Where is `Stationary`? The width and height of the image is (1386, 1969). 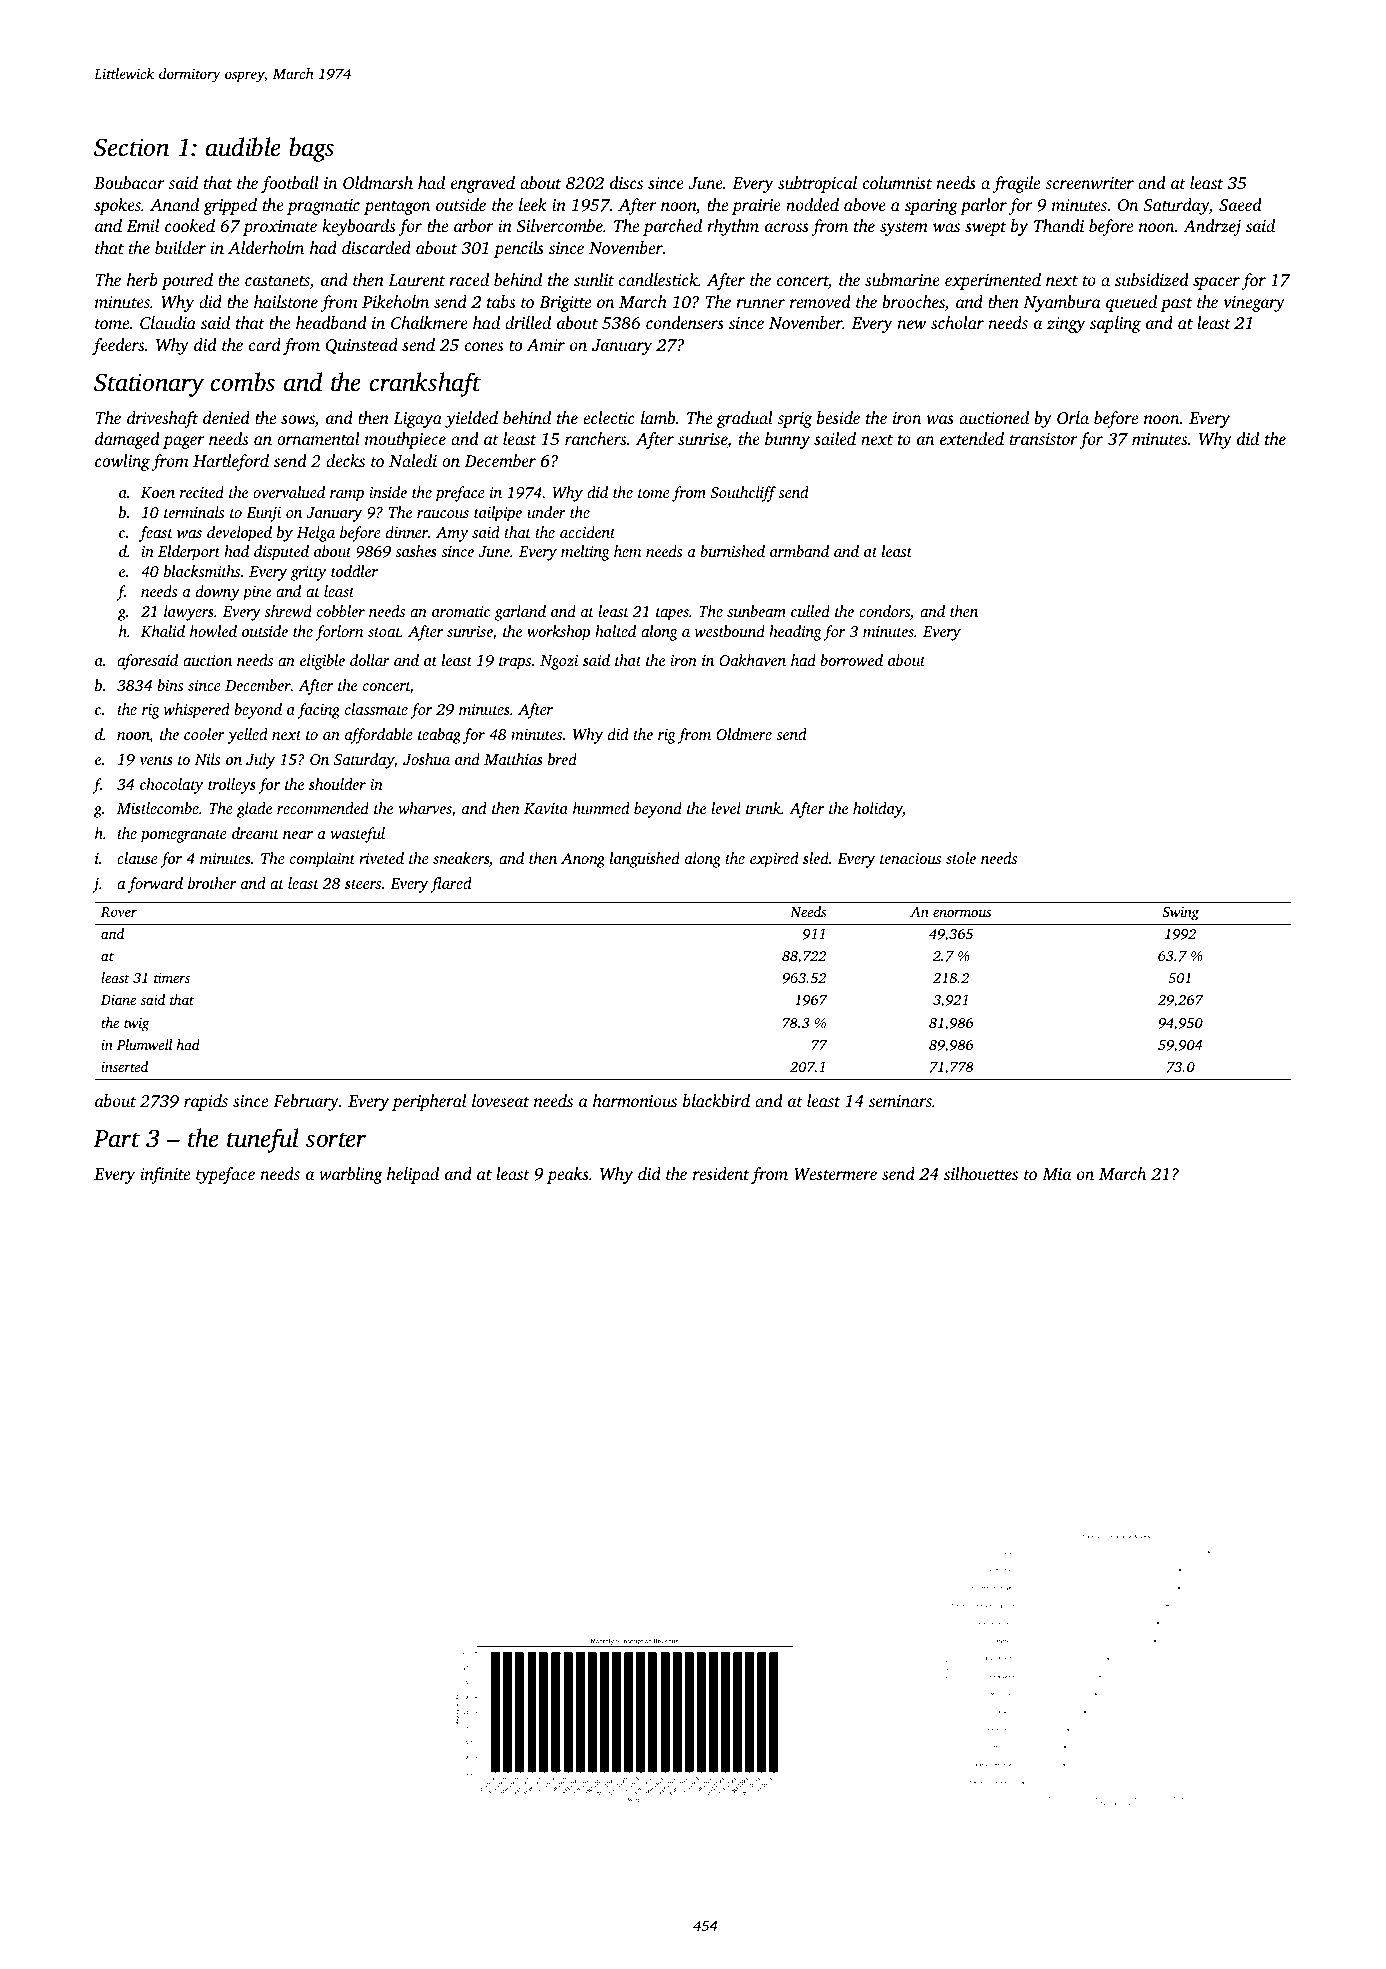
Stationary is located at coordinates (149, 385).
